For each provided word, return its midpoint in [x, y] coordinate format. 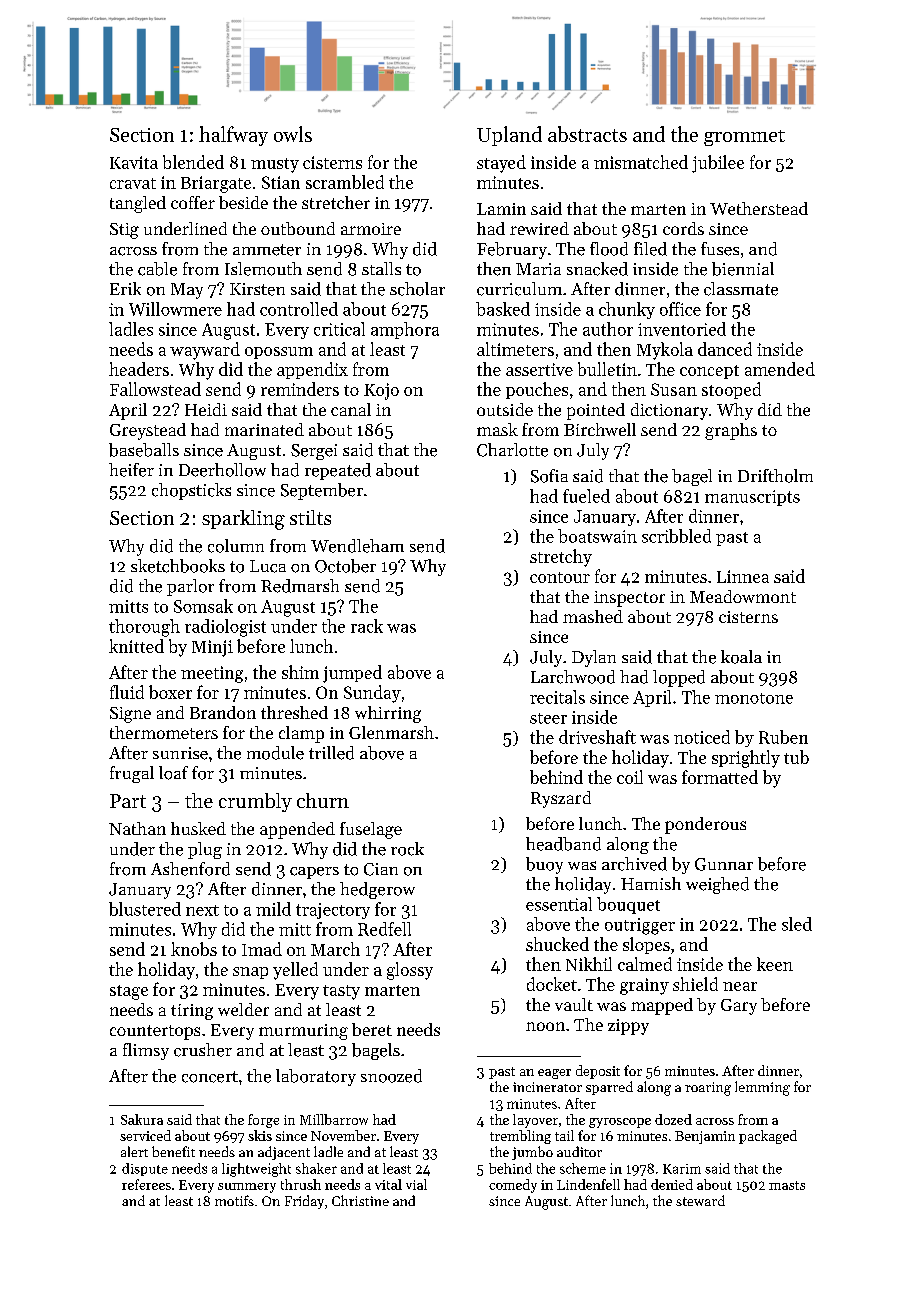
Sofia [549, 476]
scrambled [345, 182]
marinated [264, 429]
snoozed [391, 1076]
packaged [768, 1137]
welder [243, 1009]
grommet [744, 138]
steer [548, 718]
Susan [674, 389]
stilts [310, 517]
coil [630, 777]
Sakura [142, 1119]
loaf [173, 773]
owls [293, 134]
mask [497, 429]
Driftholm [775, 476]
